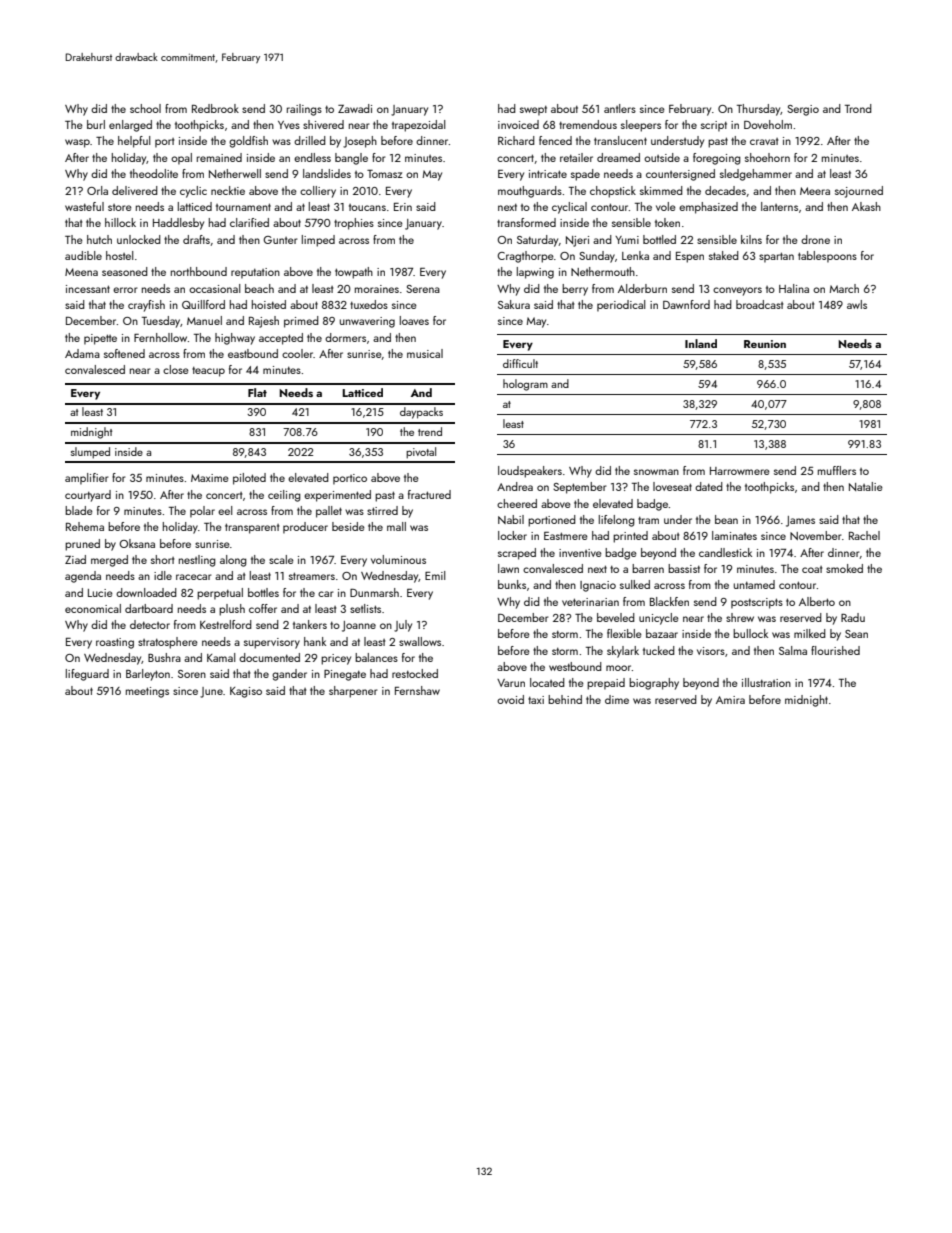  I want to click on blade, so click(79, 510).
